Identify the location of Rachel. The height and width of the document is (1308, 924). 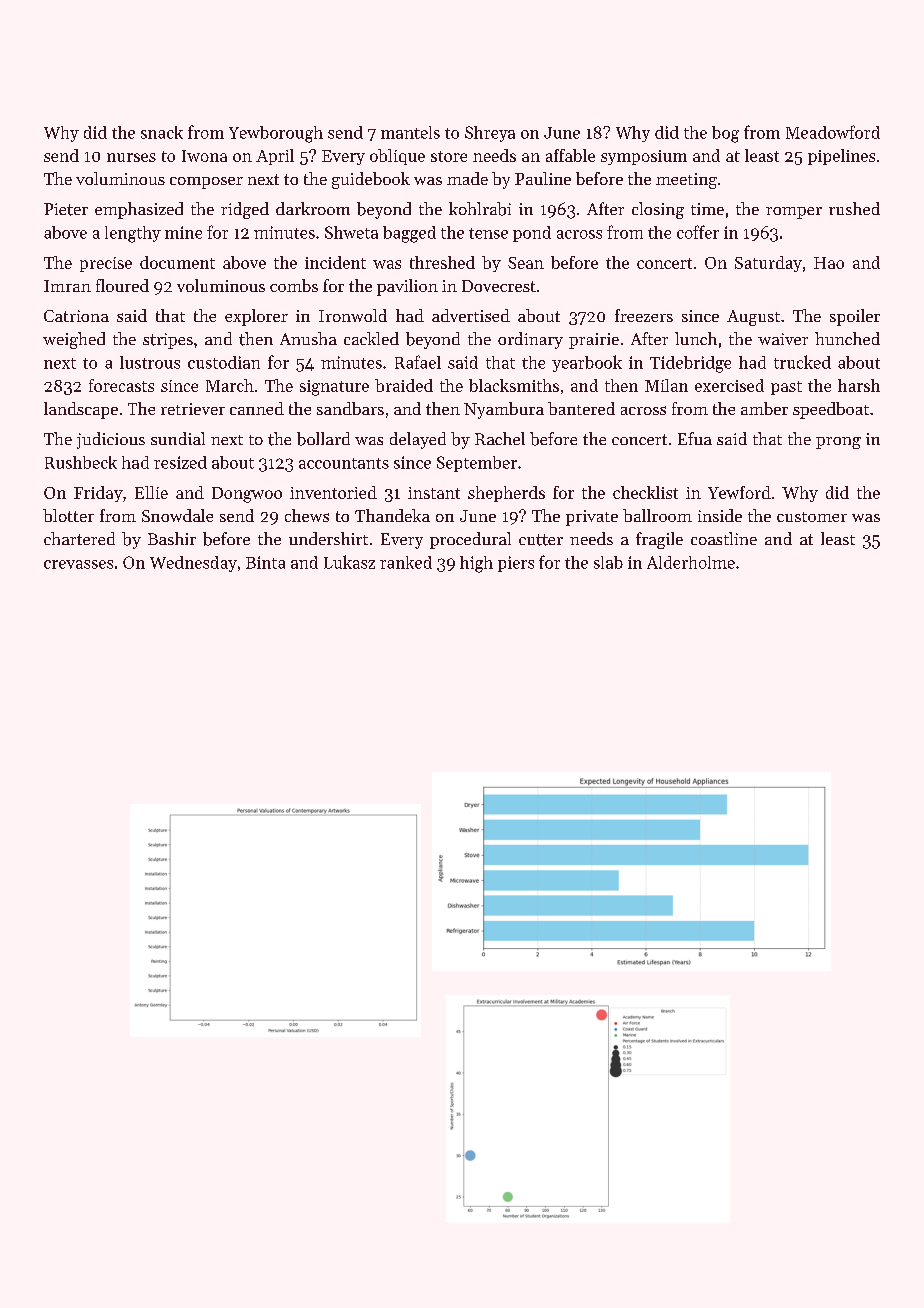
(500, 438).
